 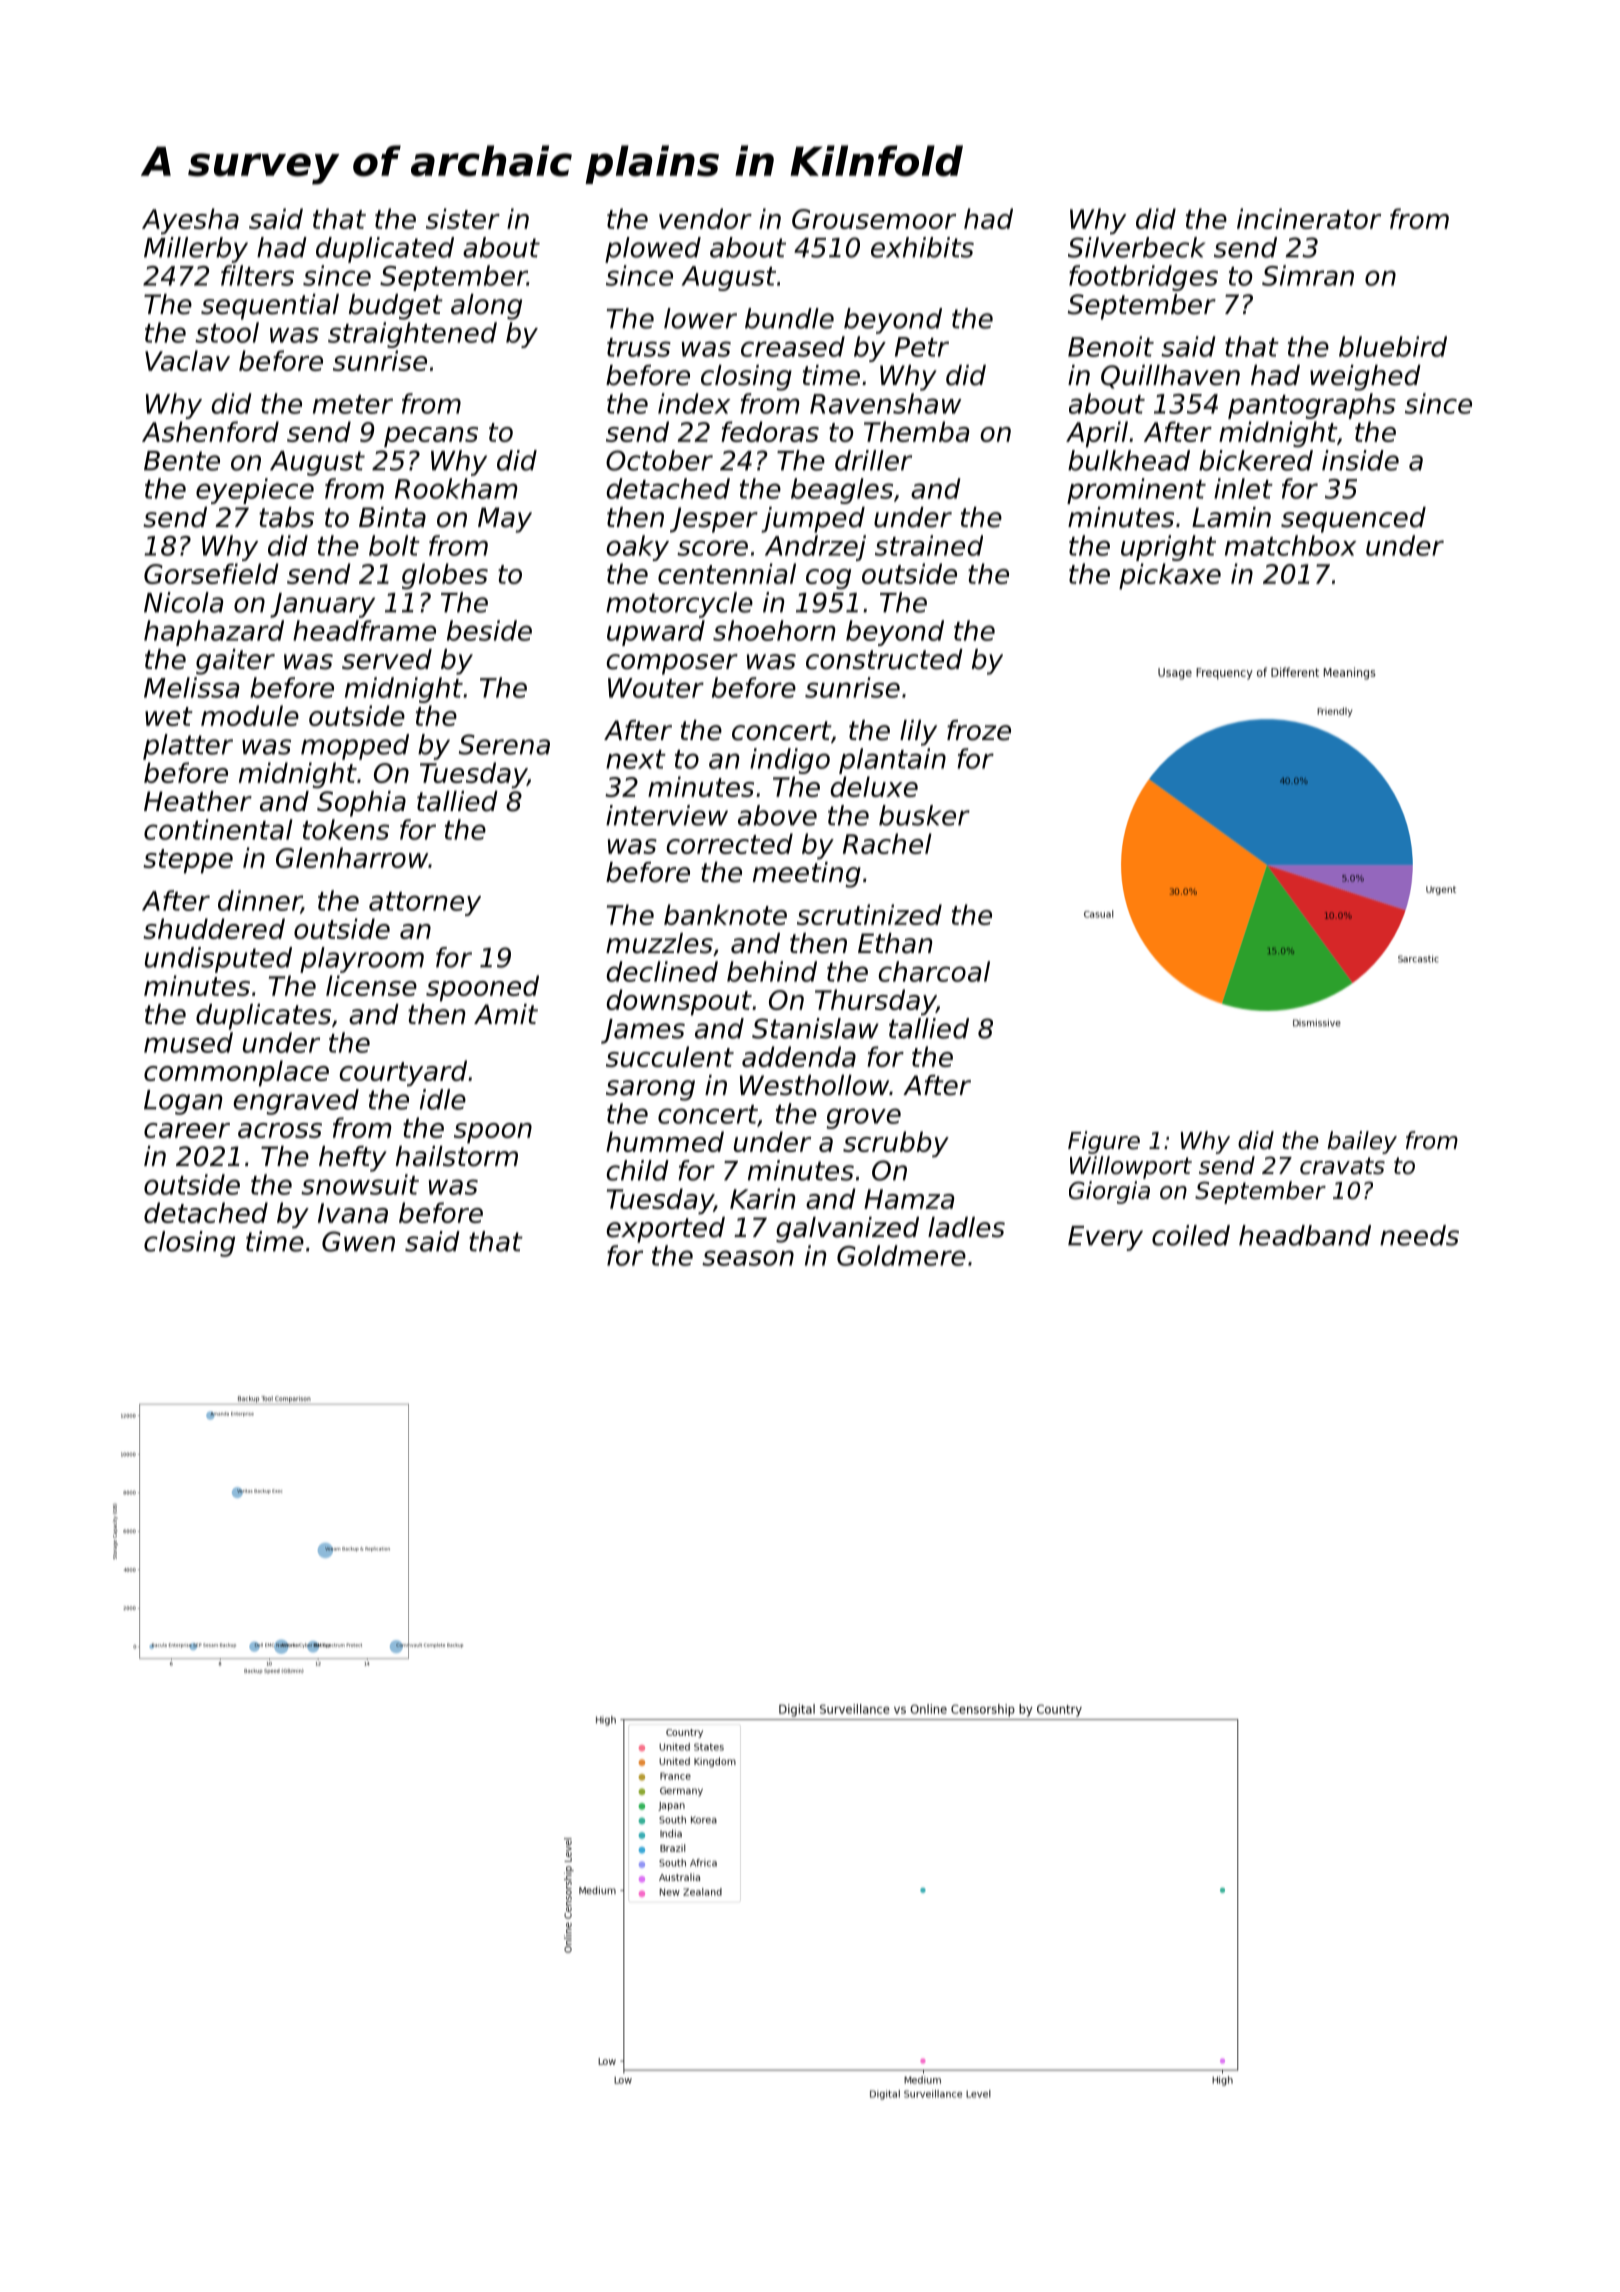 What do you see at coordinates (358, 1241) in the document?
I see `Gwen` at bounding box center [358, 1241].
